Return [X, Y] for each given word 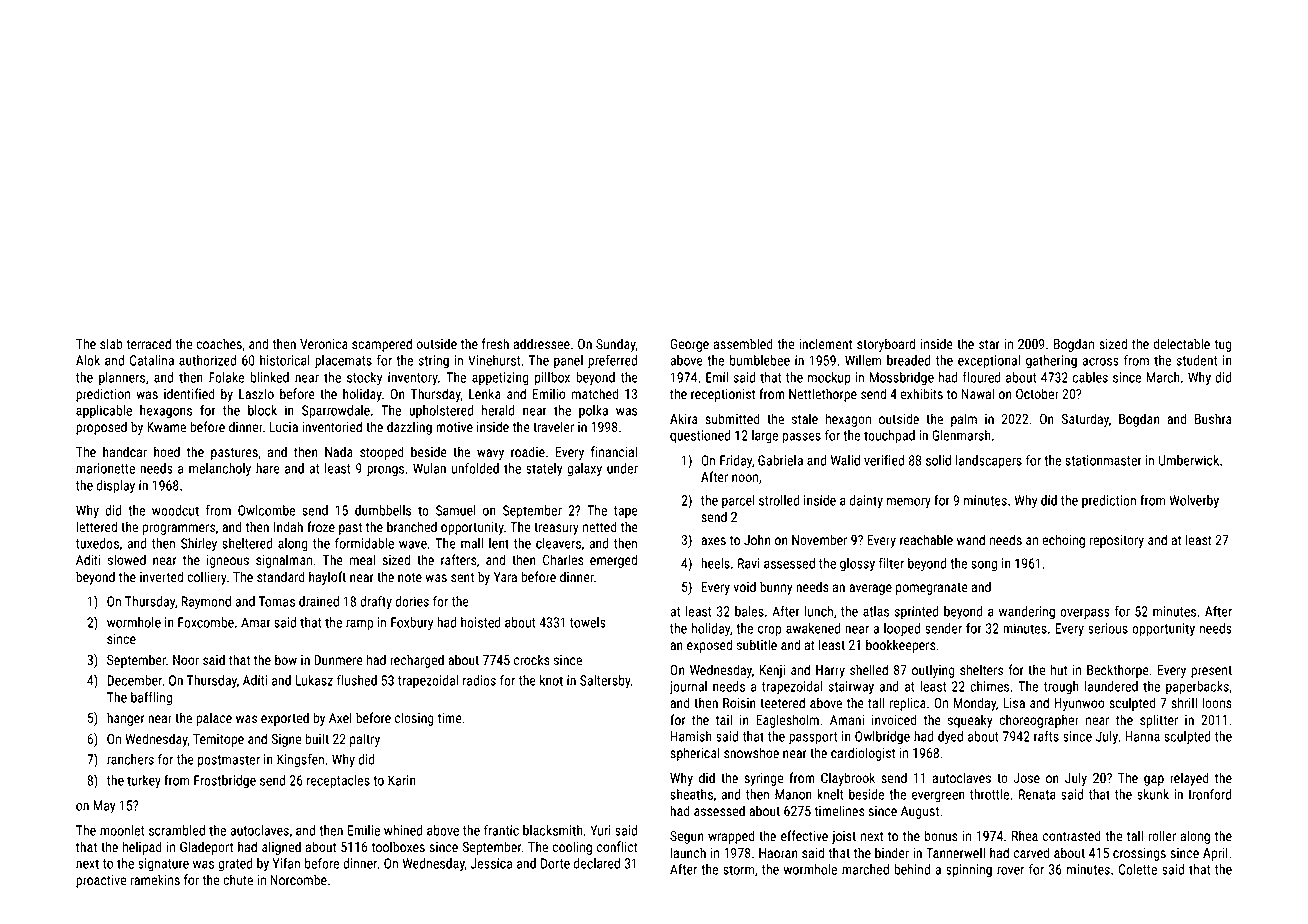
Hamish [691, 736]
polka [593, 411]
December [134, 680]
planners [122, 379]
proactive [101, 881]
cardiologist [863, 754]
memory [909, 503]
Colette [1138, 869]
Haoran [778, 853]
